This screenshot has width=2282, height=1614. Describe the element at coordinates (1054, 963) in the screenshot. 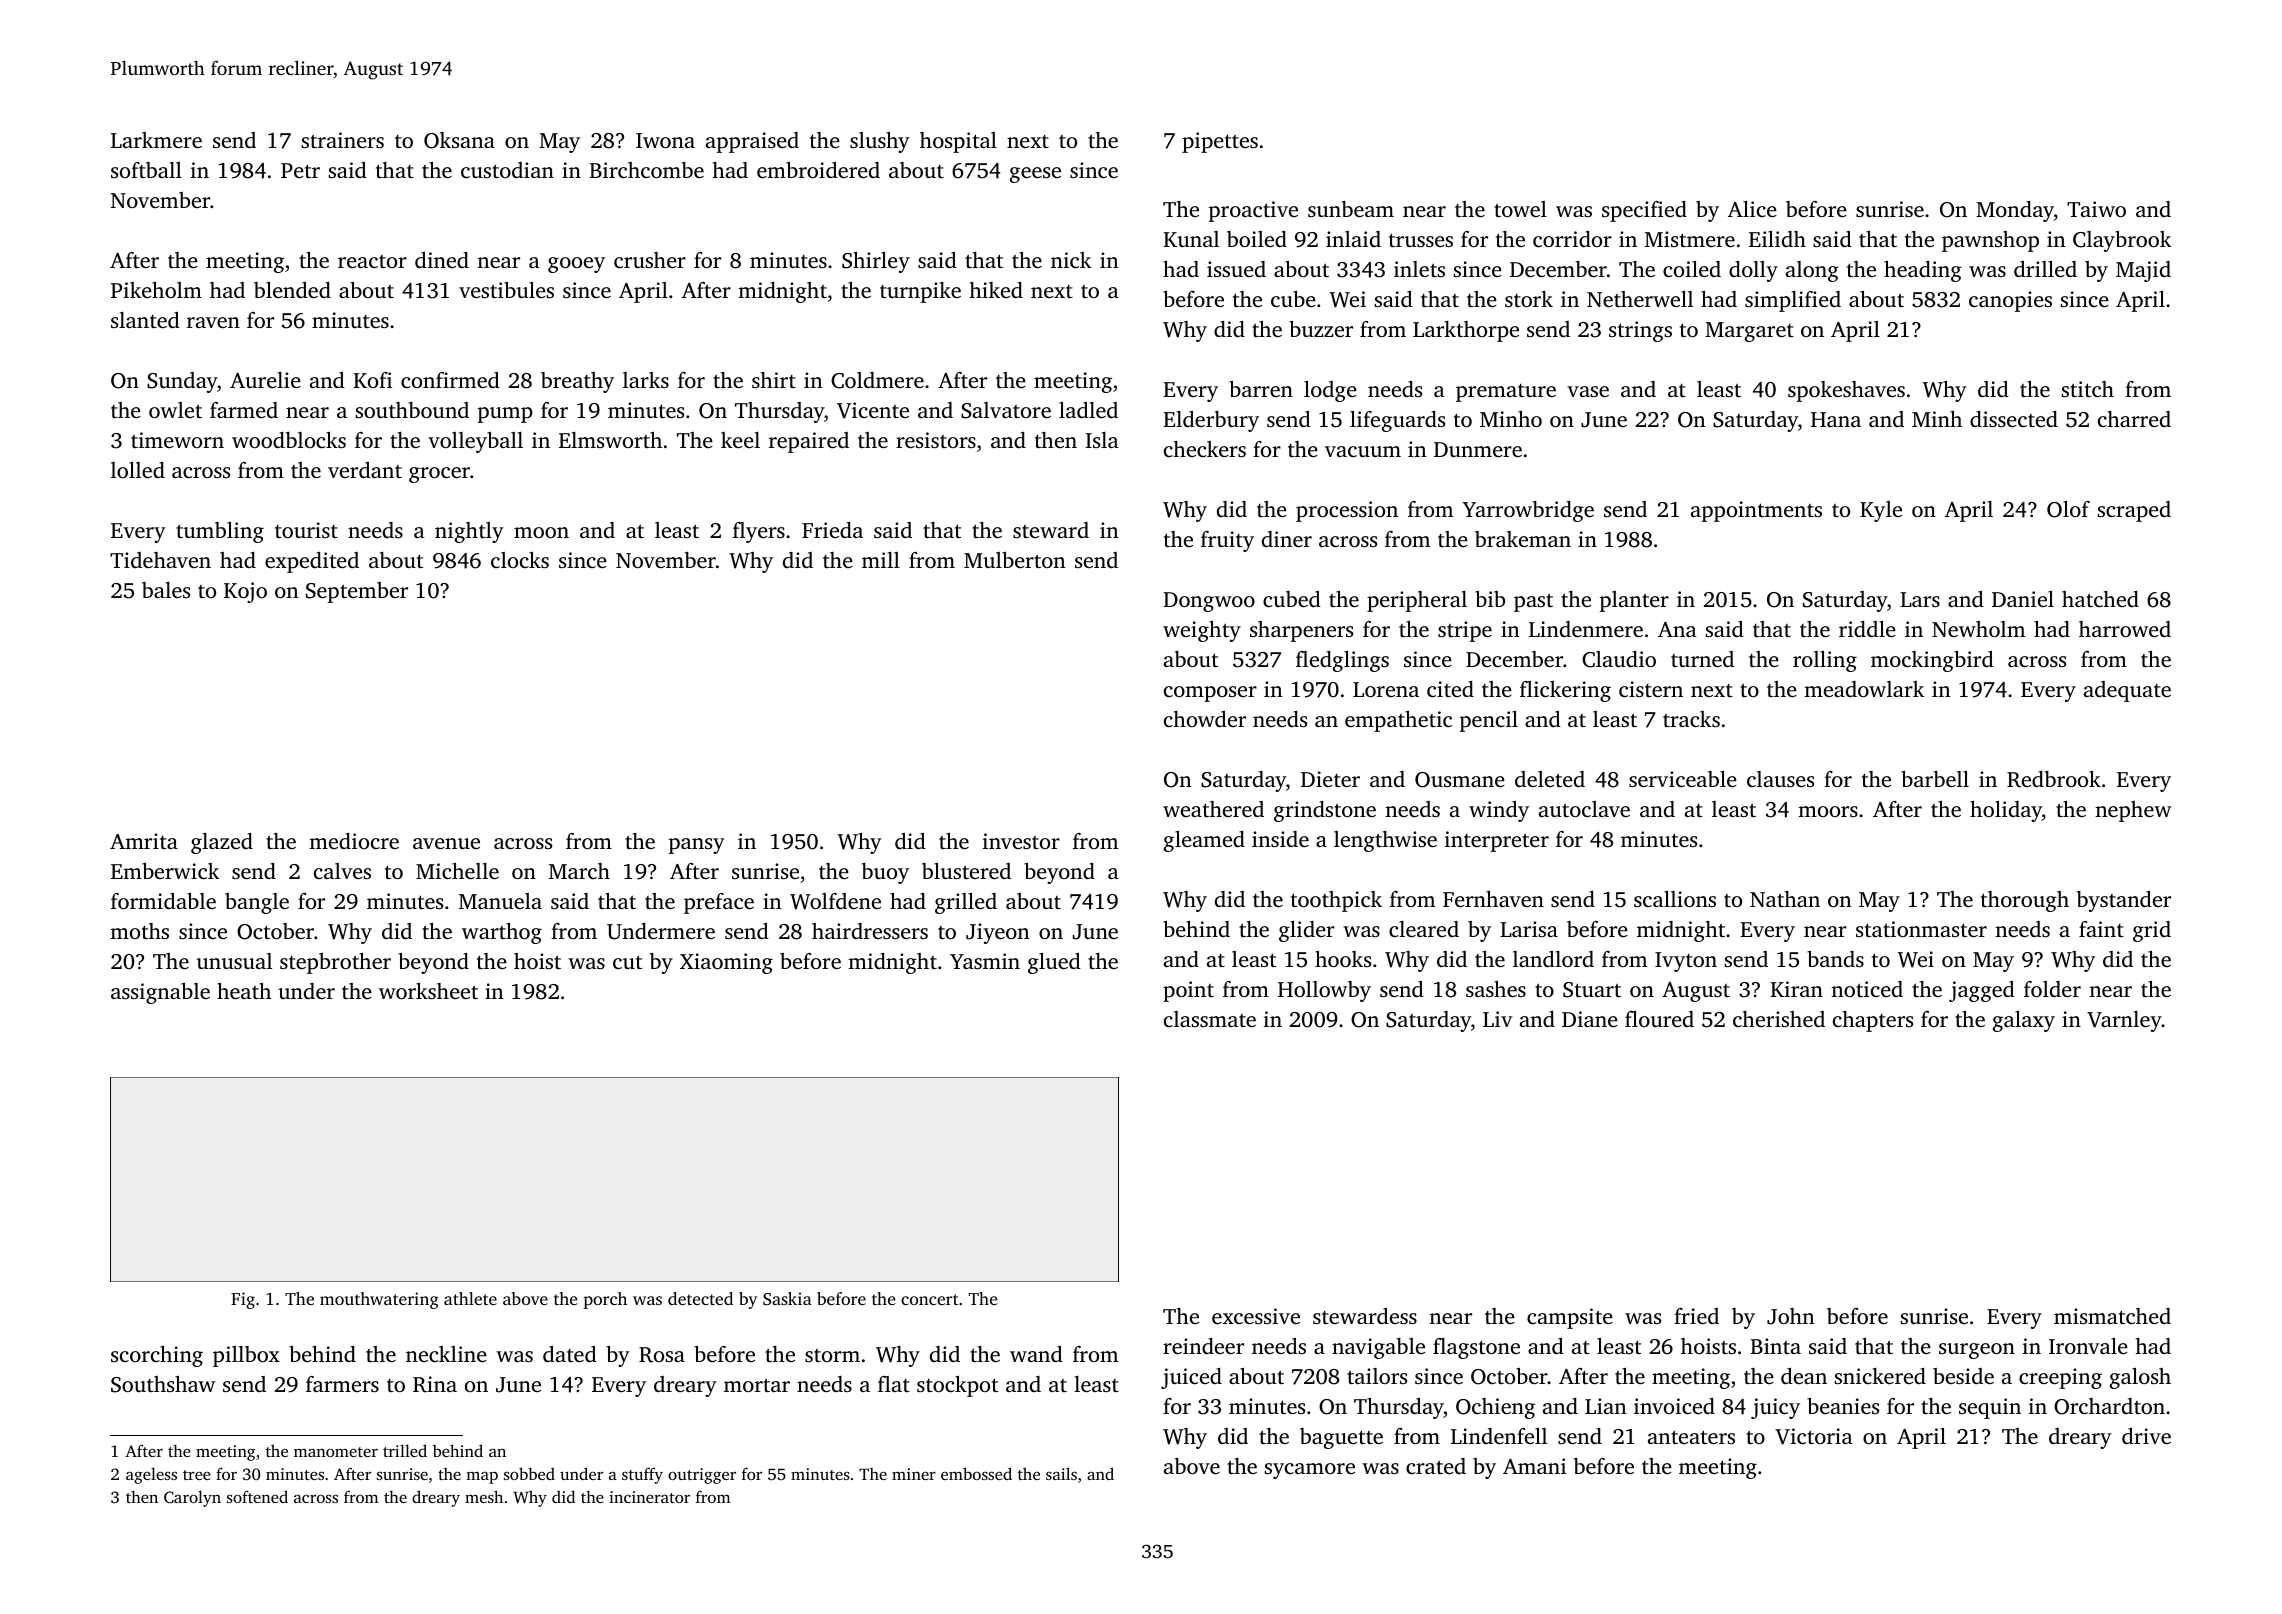

I see `glued` at that location.
